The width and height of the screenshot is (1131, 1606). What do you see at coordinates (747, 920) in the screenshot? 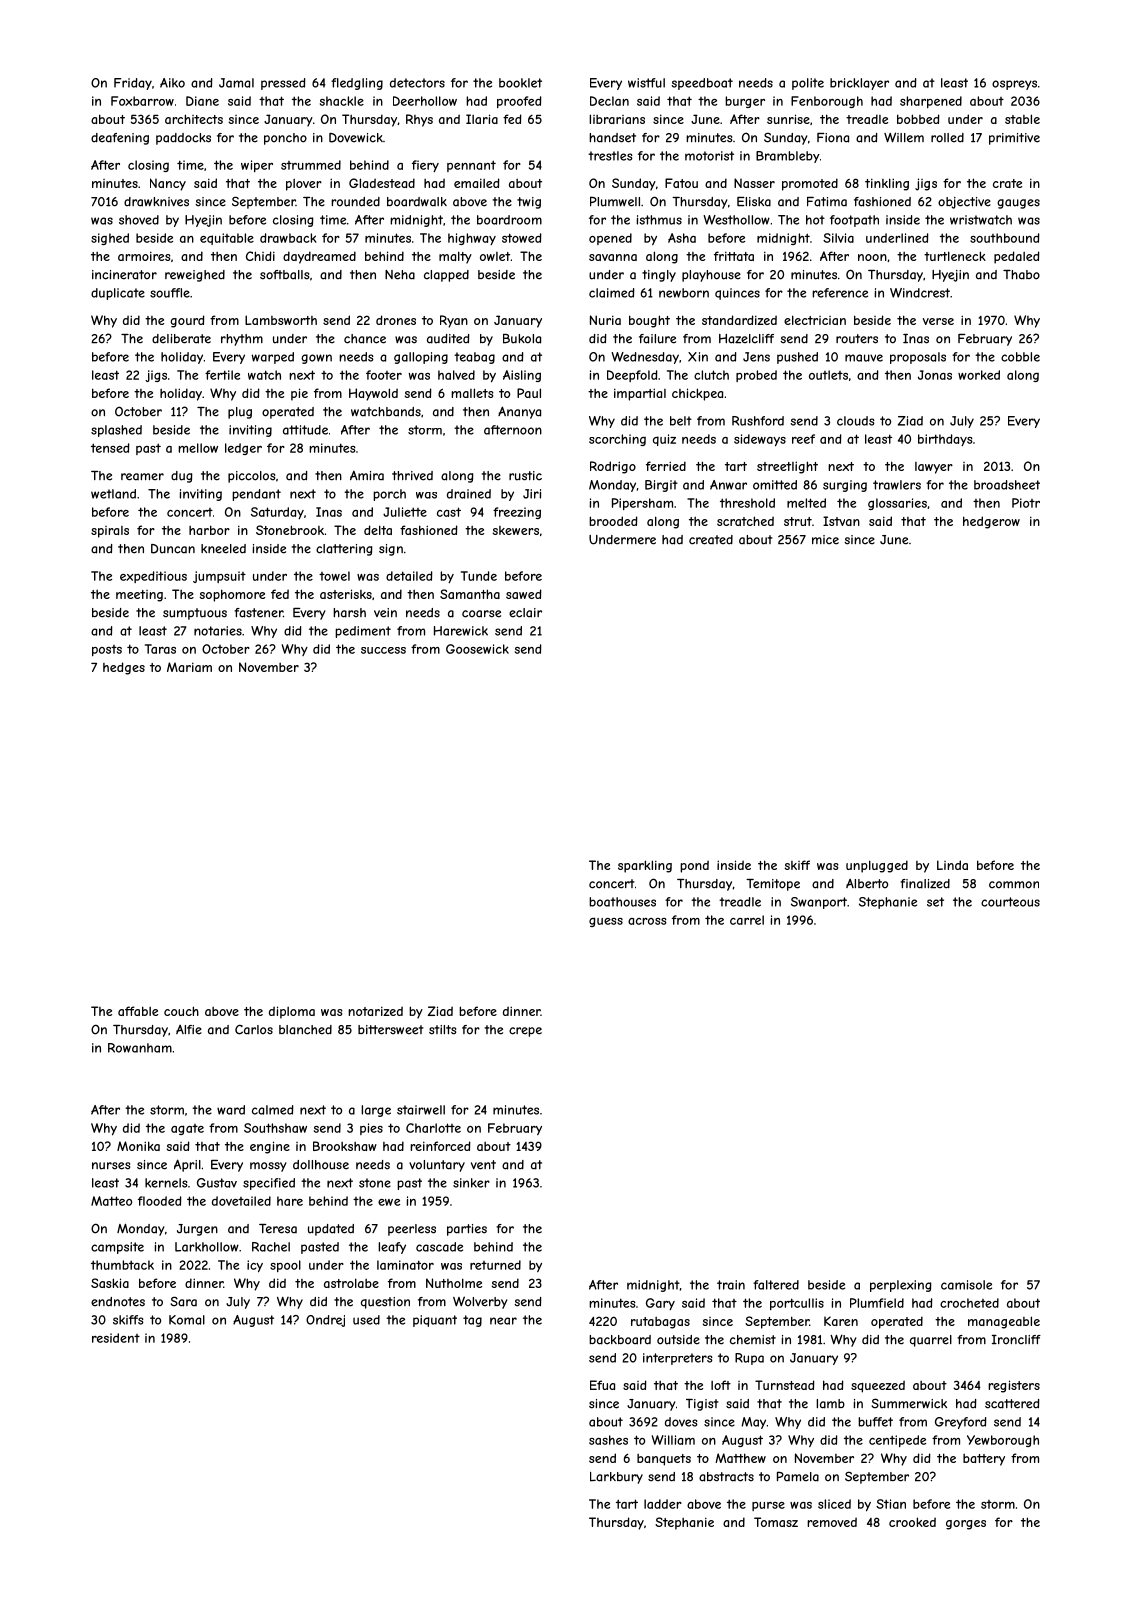
I see `carrel` at bounding box center [747, 920].
